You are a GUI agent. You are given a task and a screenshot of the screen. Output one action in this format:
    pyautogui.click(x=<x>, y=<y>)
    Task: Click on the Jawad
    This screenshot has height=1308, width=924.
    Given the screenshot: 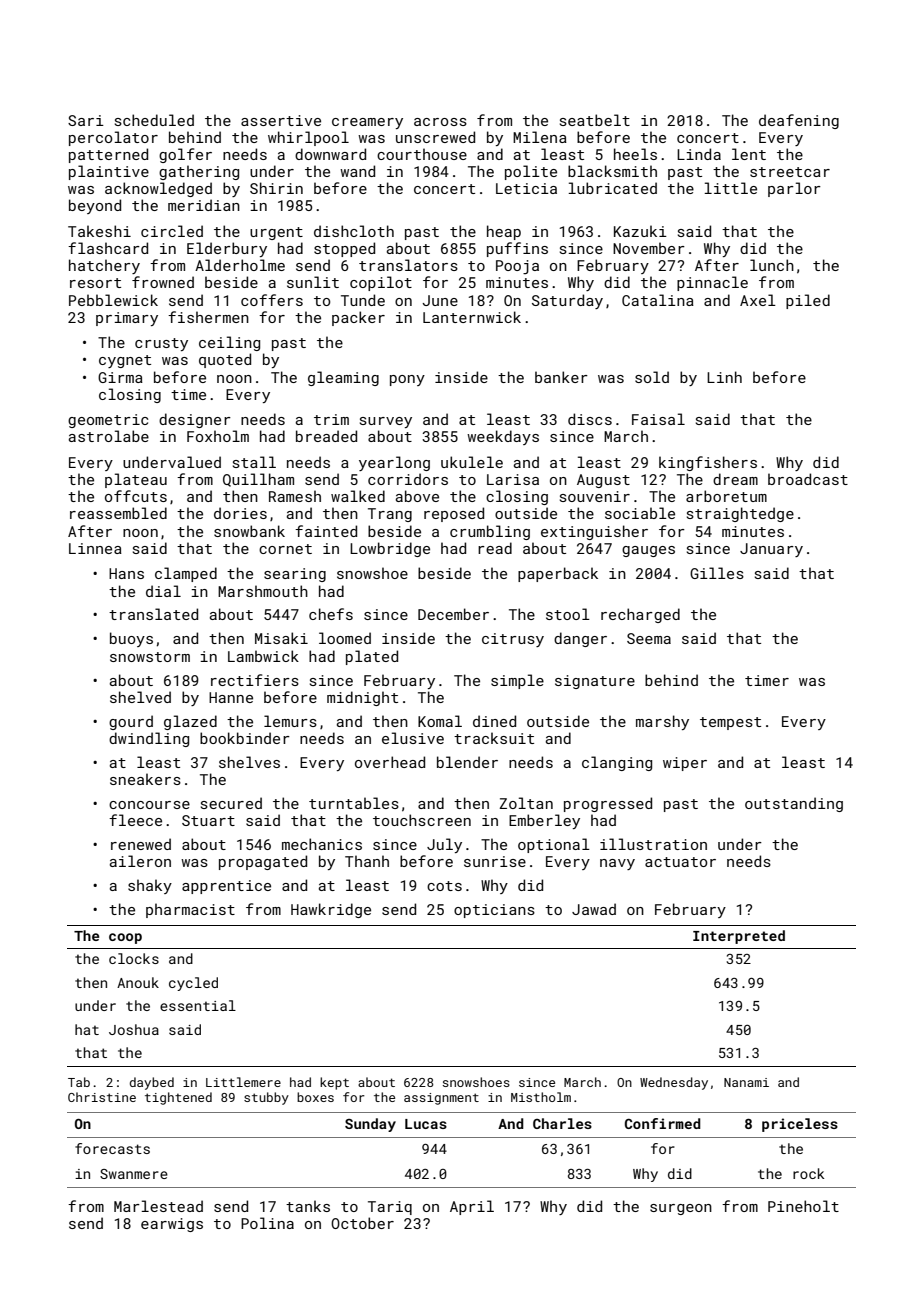 What is the action you would take?
    pyautogui.click(x=594, y=909)
